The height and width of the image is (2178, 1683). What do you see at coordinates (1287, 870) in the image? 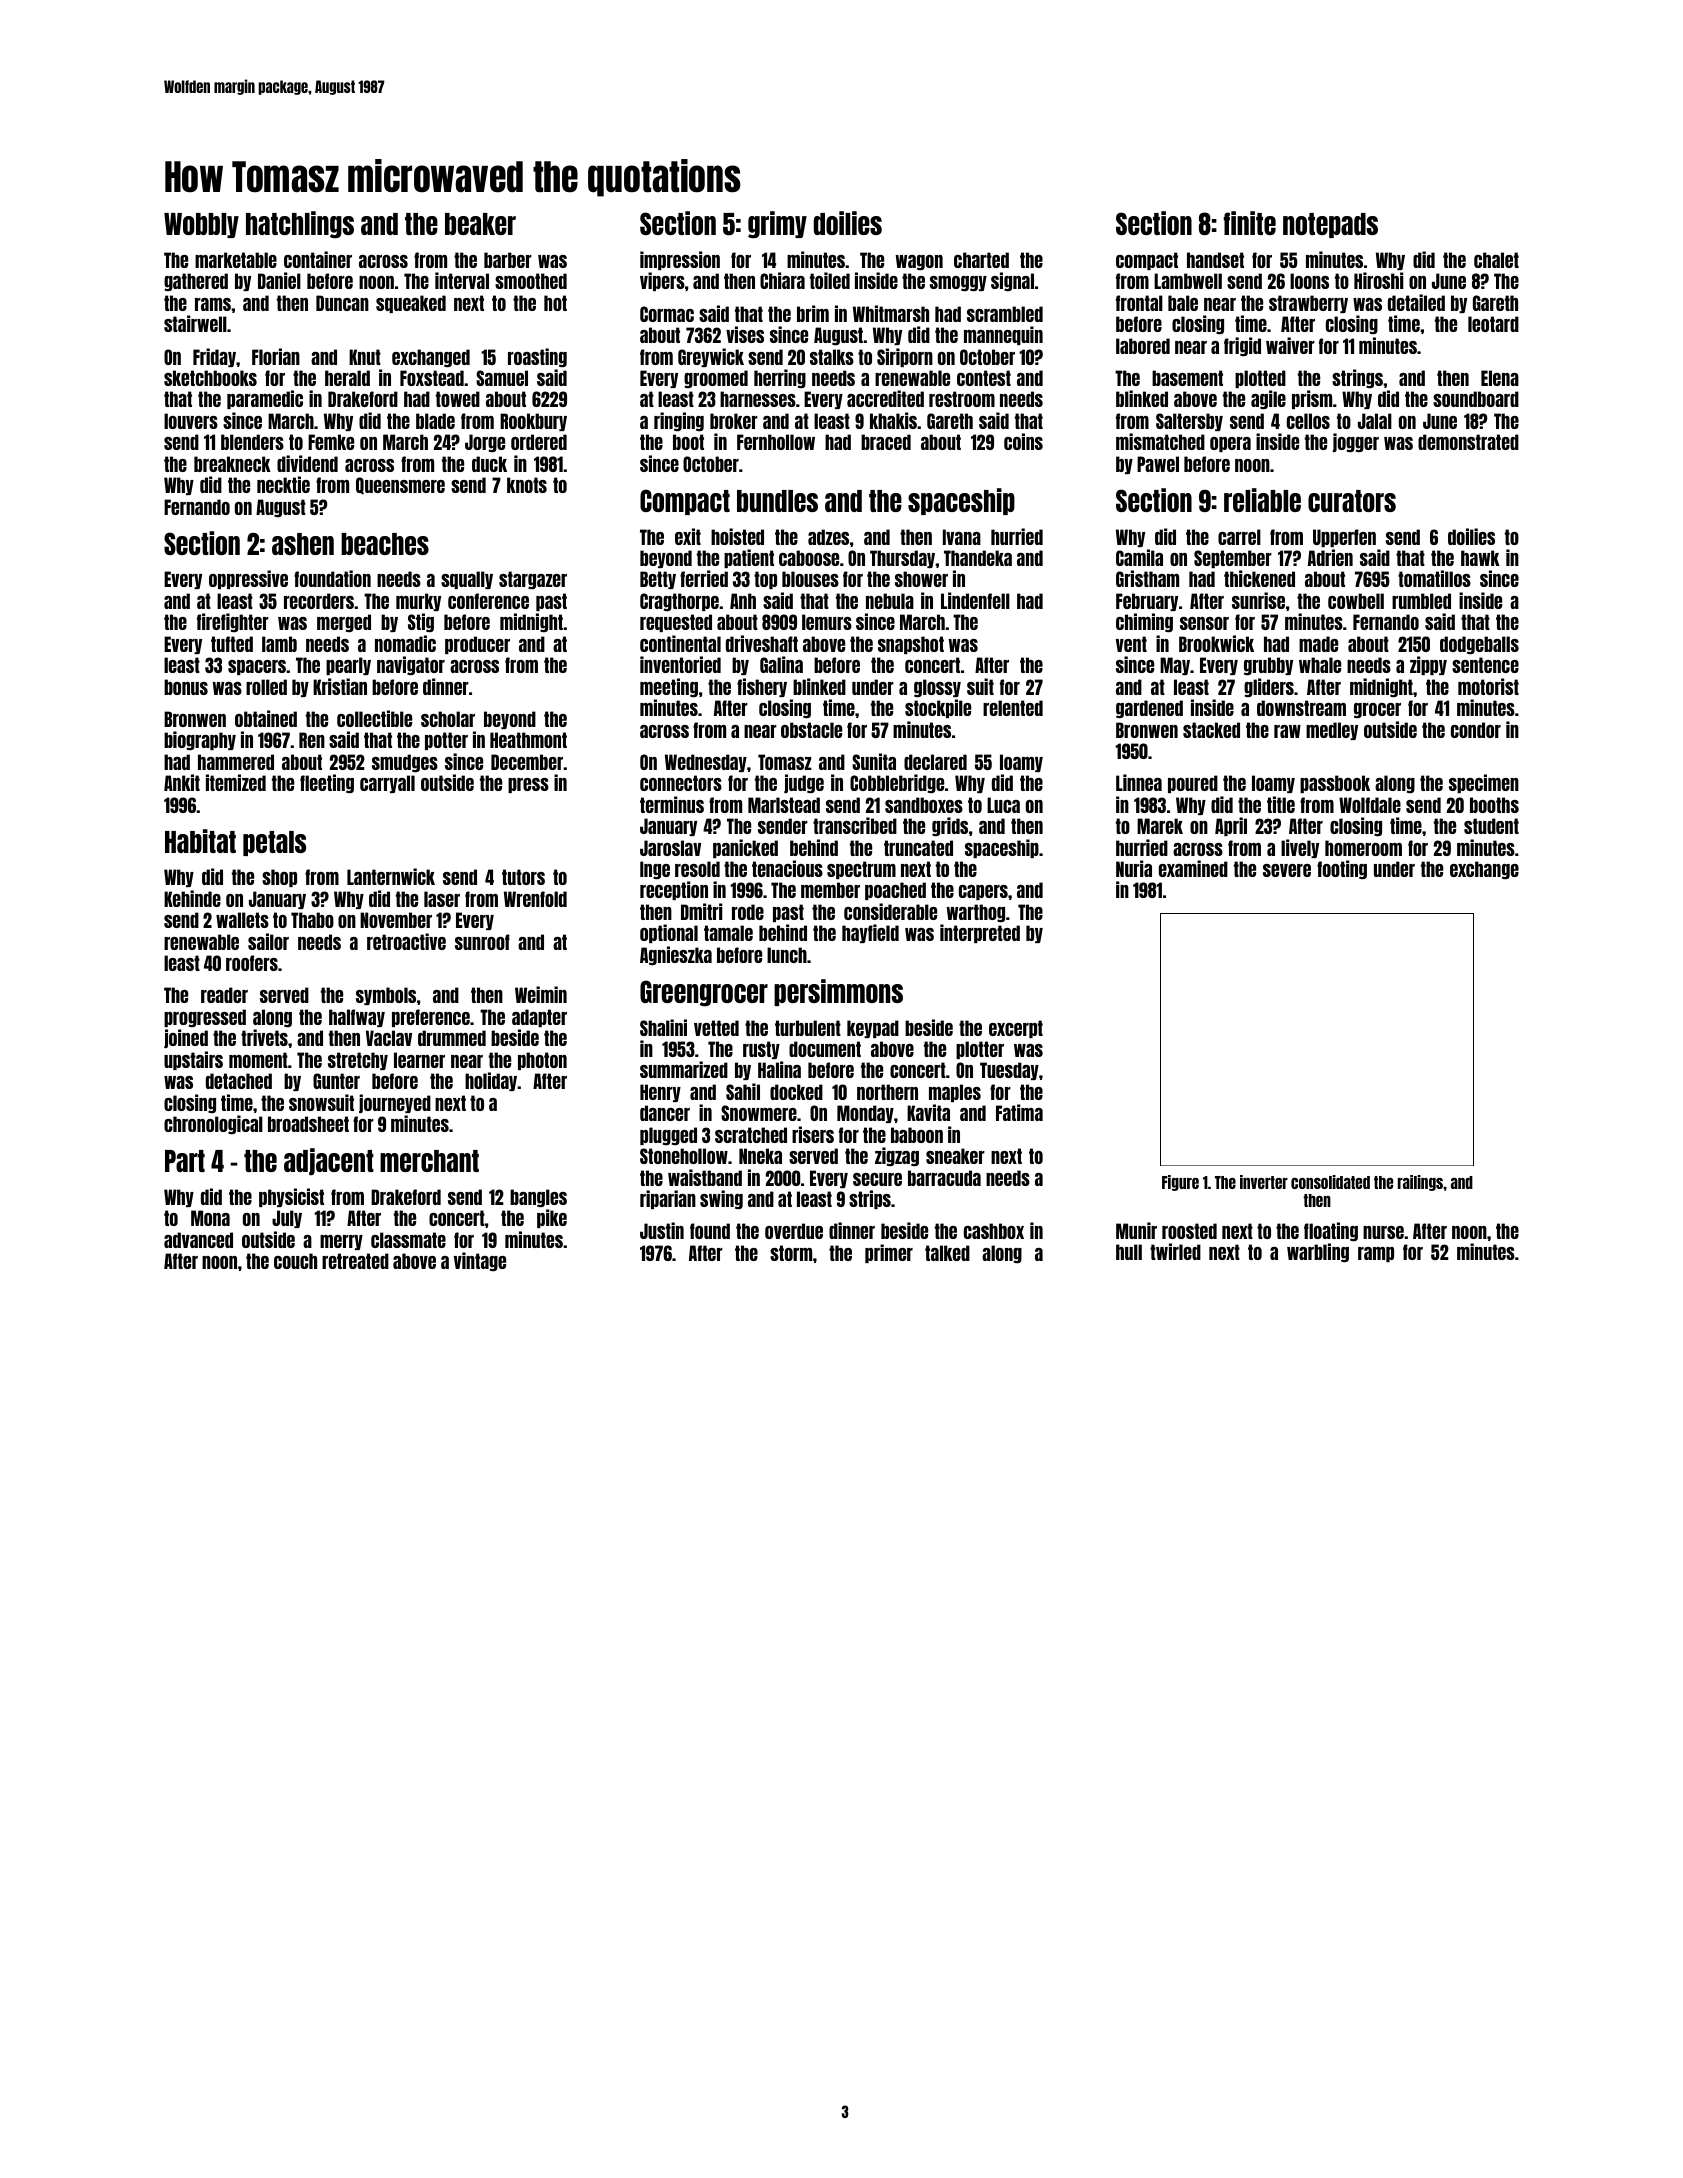
I see `severe` at bounding box center [1287, 870].
